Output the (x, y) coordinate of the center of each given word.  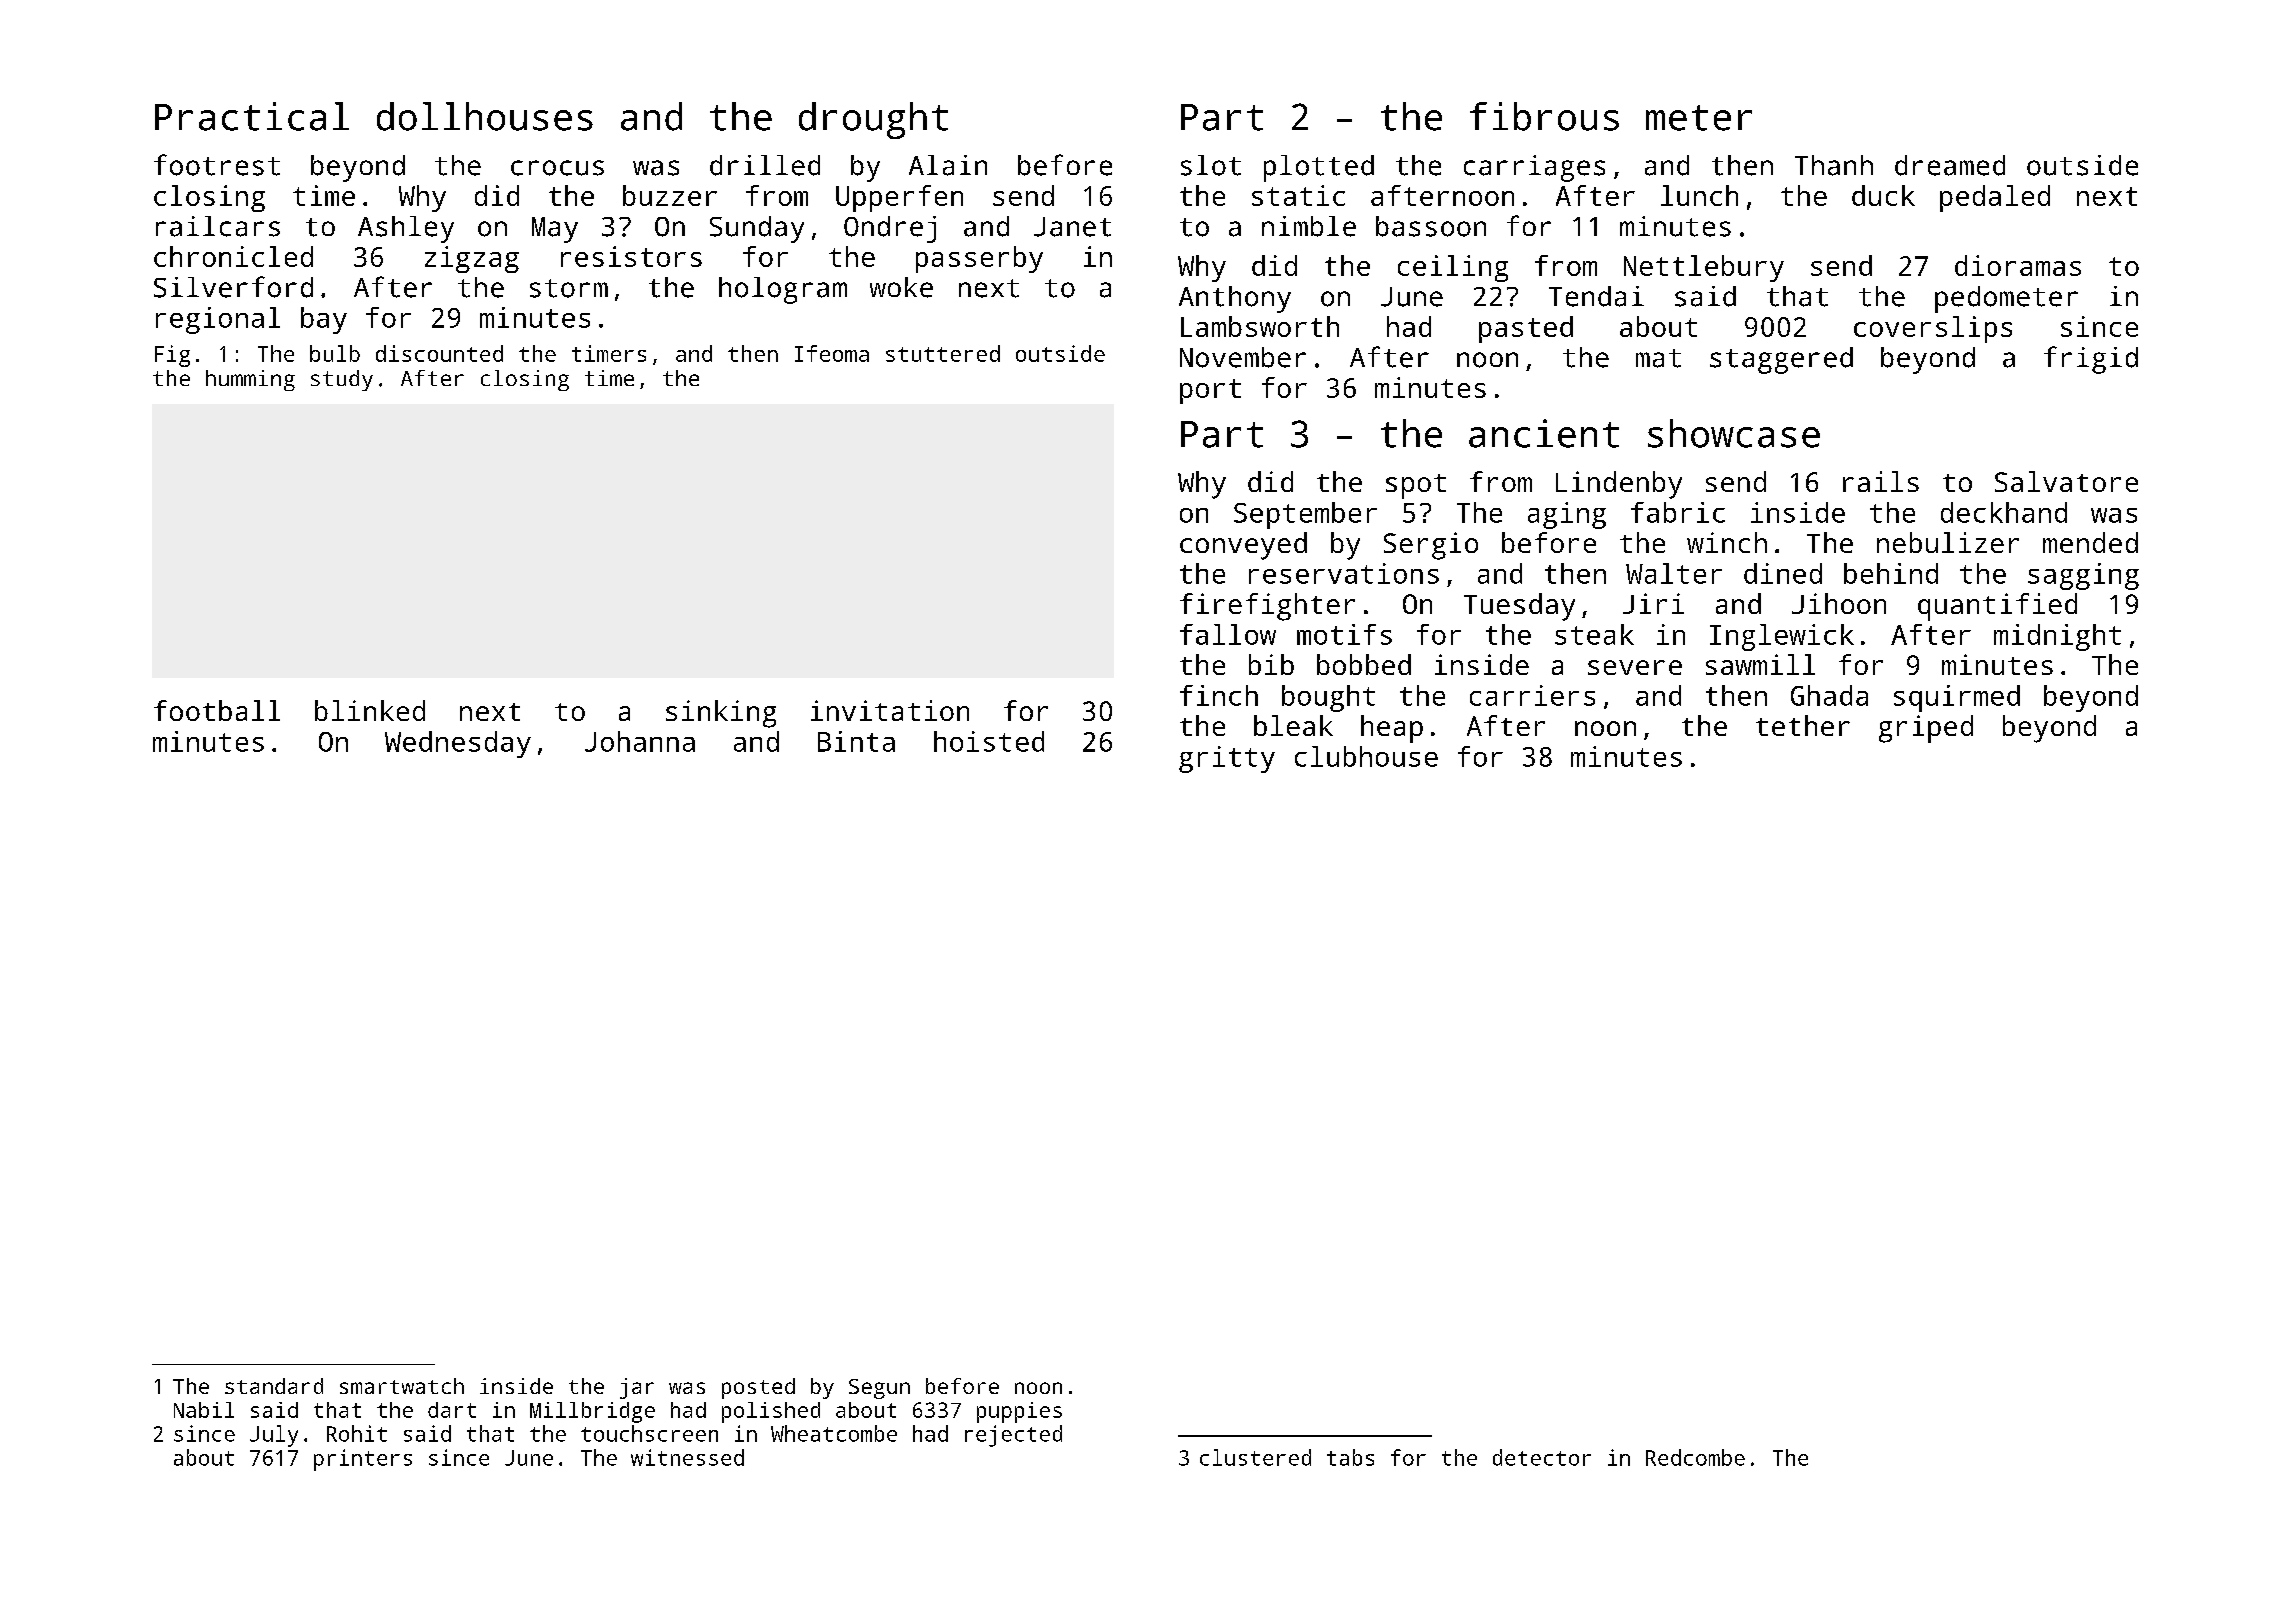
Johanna (640, 741)
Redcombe (1695, 1457)
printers (363, 1460)
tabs (1350, 1457)
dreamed (1950, 165)
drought (873, 120)
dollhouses (485, 116)
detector (1542, 1457)
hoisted (989, 741)
